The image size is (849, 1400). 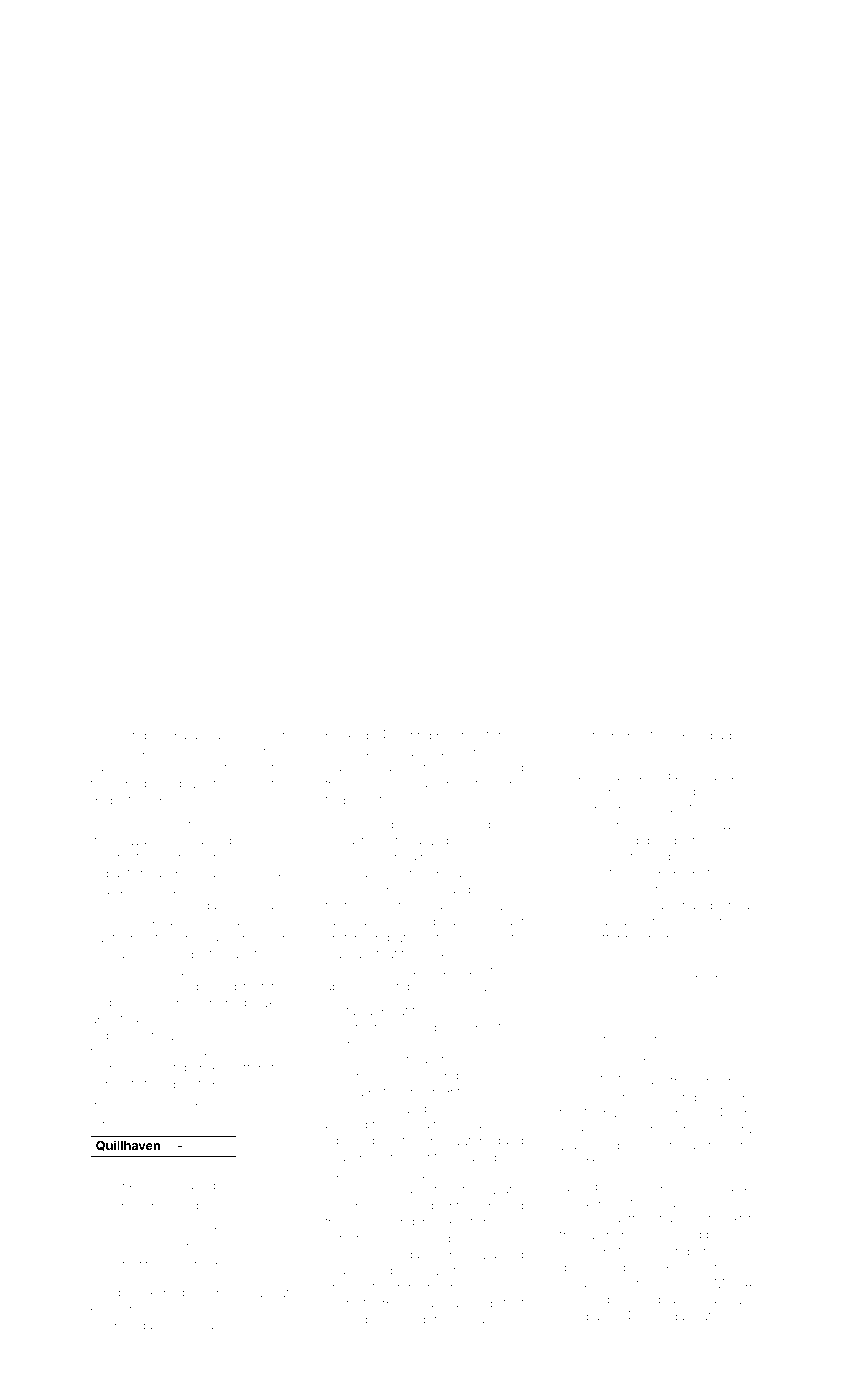 I want to click on posted, so click(x=269, y=769).
